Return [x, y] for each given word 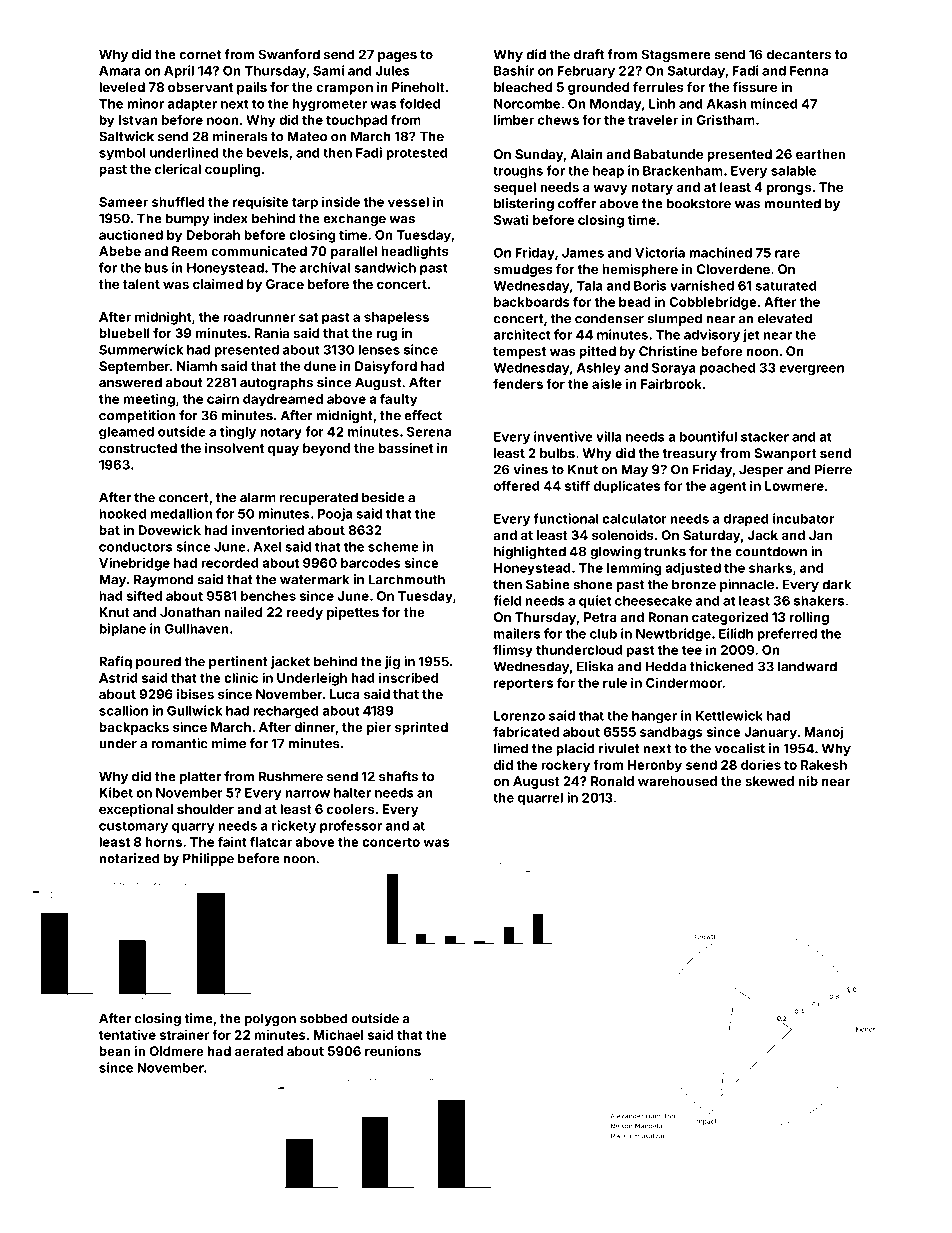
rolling [809, 618]
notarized [129, 858]
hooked [122, 514]
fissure [754, 87]
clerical [178, 169]
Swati [511, 219]
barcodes [371, 563]
